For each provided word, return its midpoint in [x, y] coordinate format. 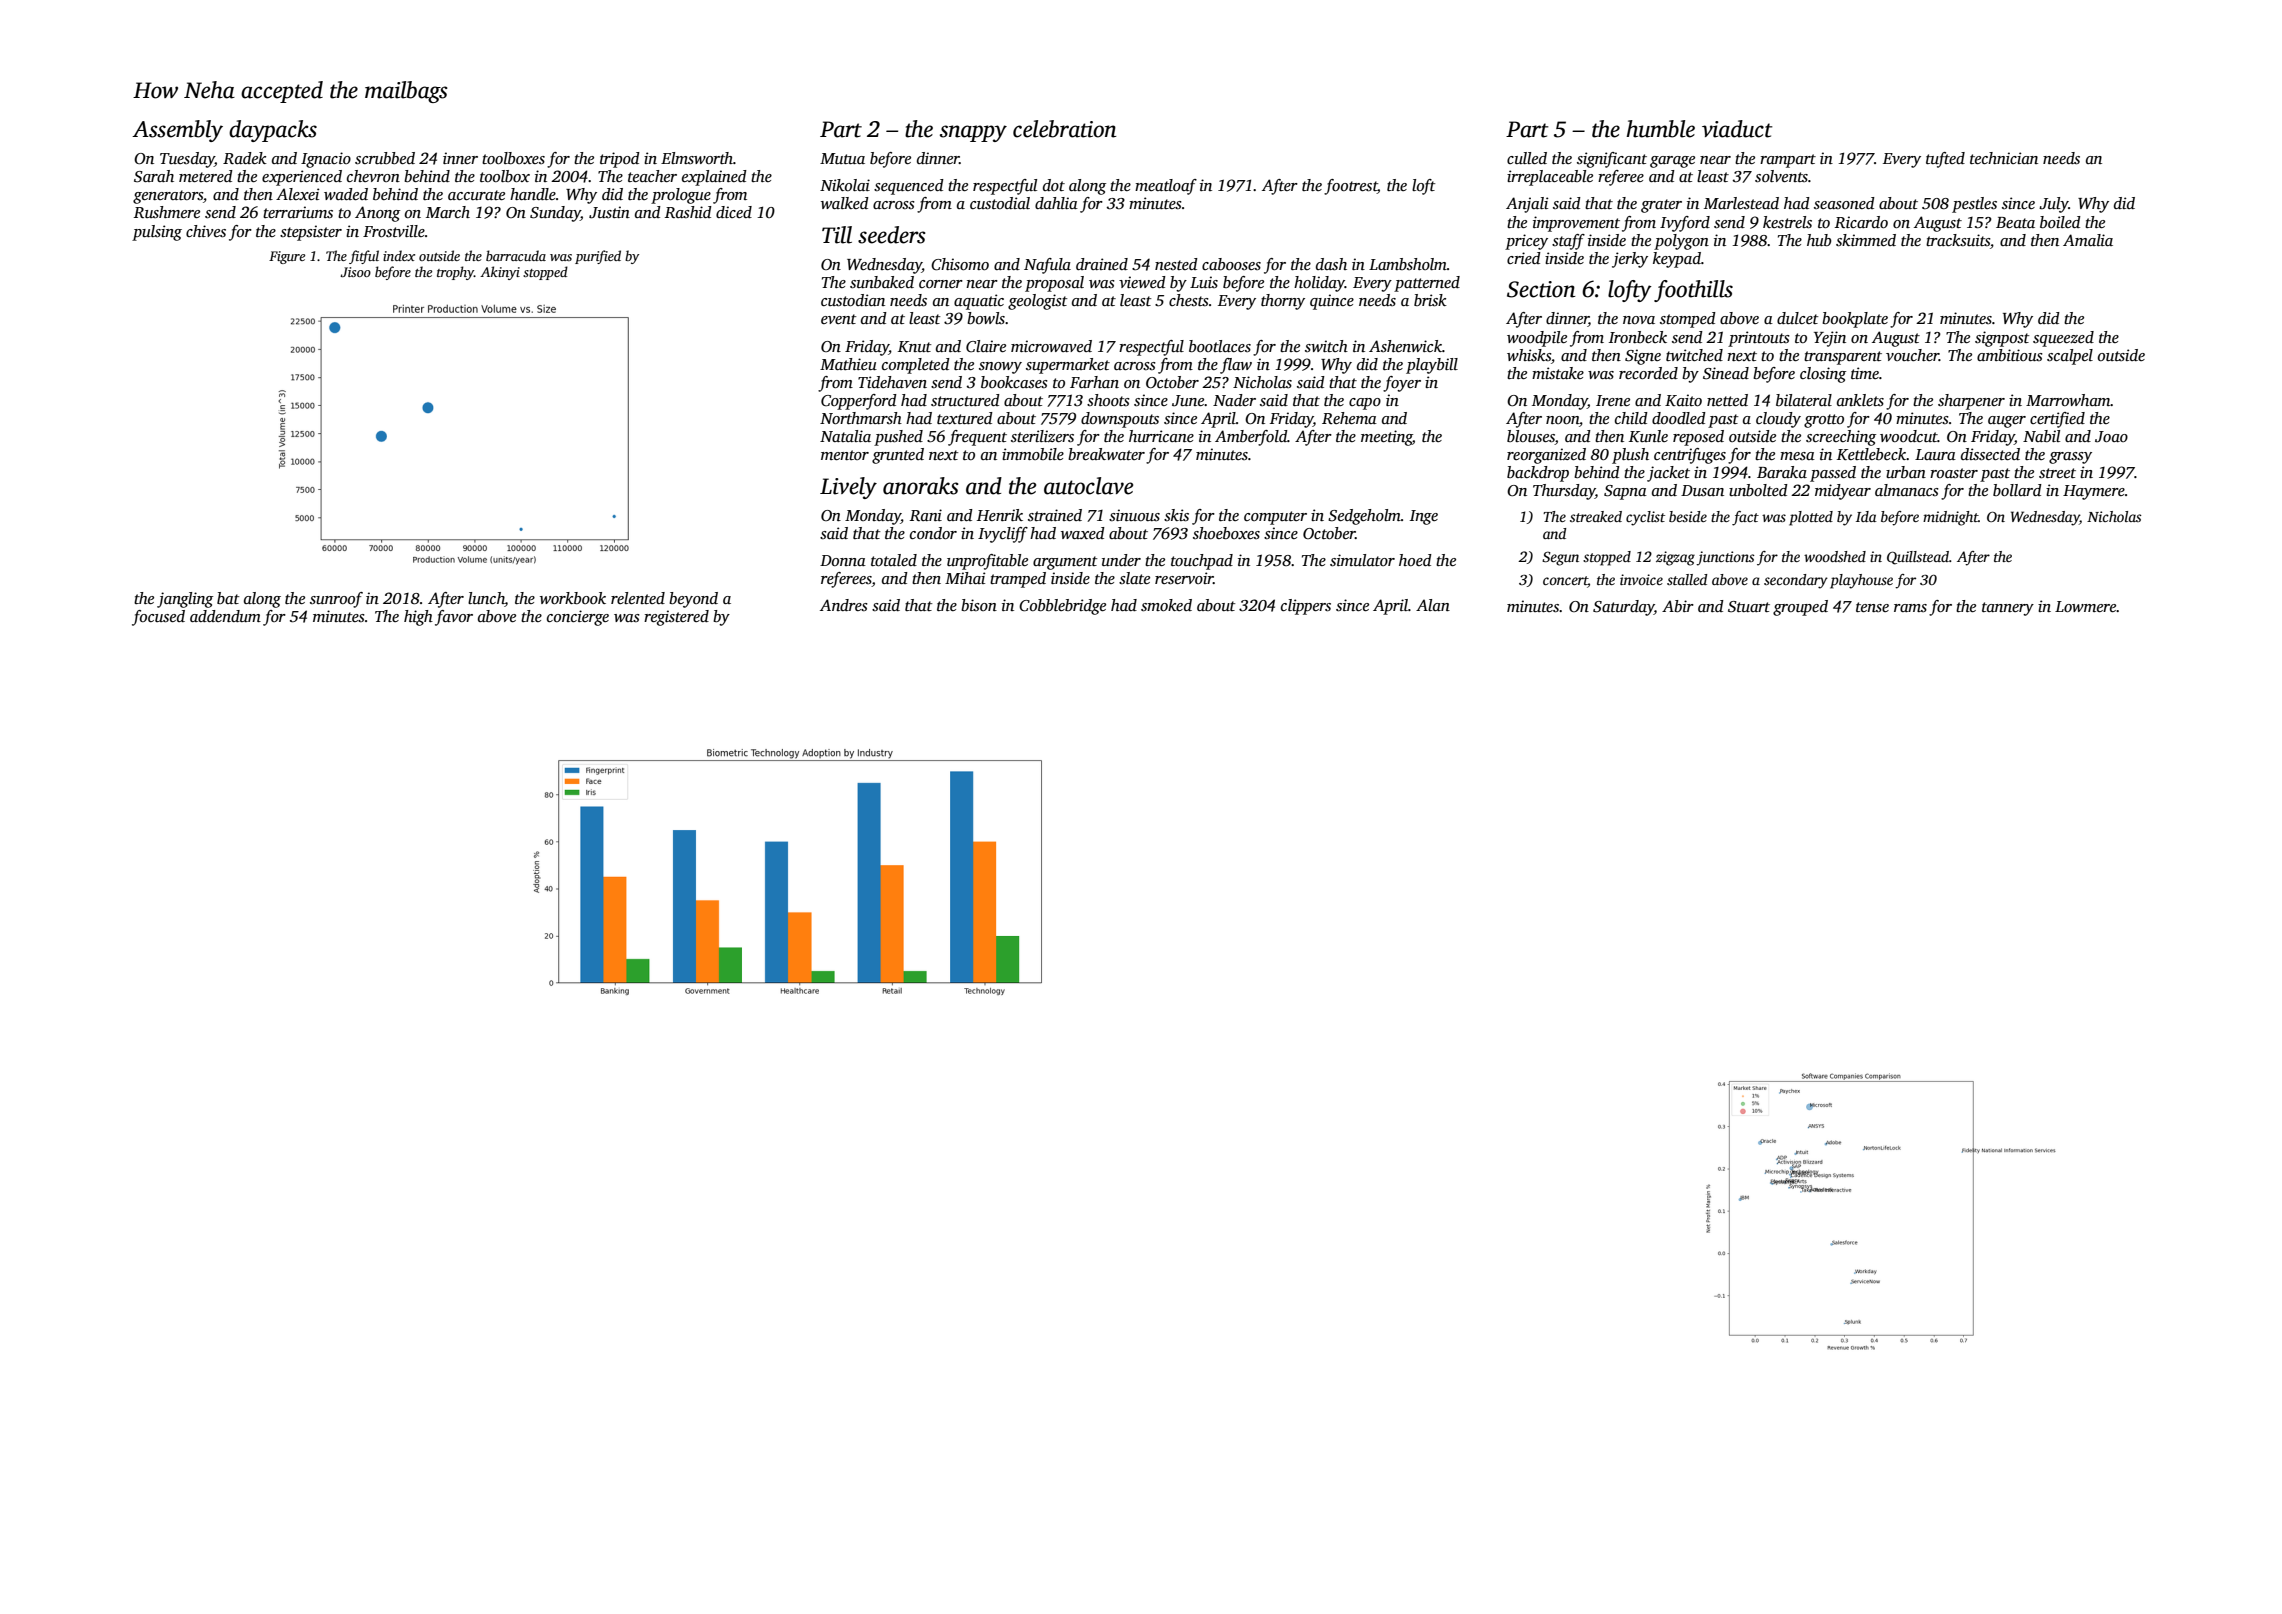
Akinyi [500, 273]
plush [1630, 456]
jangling [185, 600]
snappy [973, 133]
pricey [1526, 242]
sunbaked [882, 282]
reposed [1698, 438]
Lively [848, 488]
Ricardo [1861, 222]
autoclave [1088, 486]
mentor [845, 455]
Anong [377, 214]
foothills [1693, 291]
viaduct [1737, 129]
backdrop [1538, 474]
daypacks [273, 131]
